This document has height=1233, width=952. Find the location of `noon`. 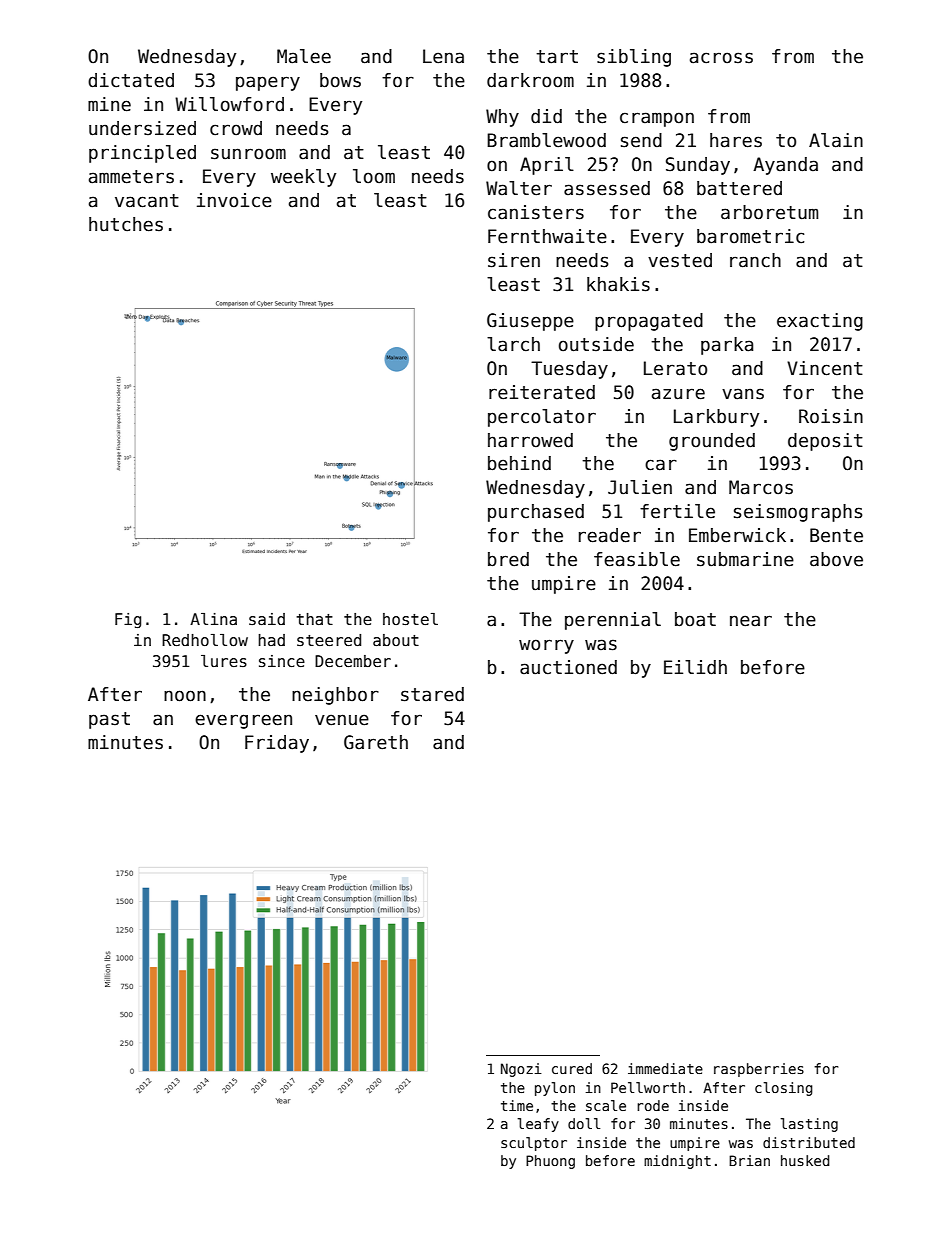

noon is located at coordinates (185, 696).
